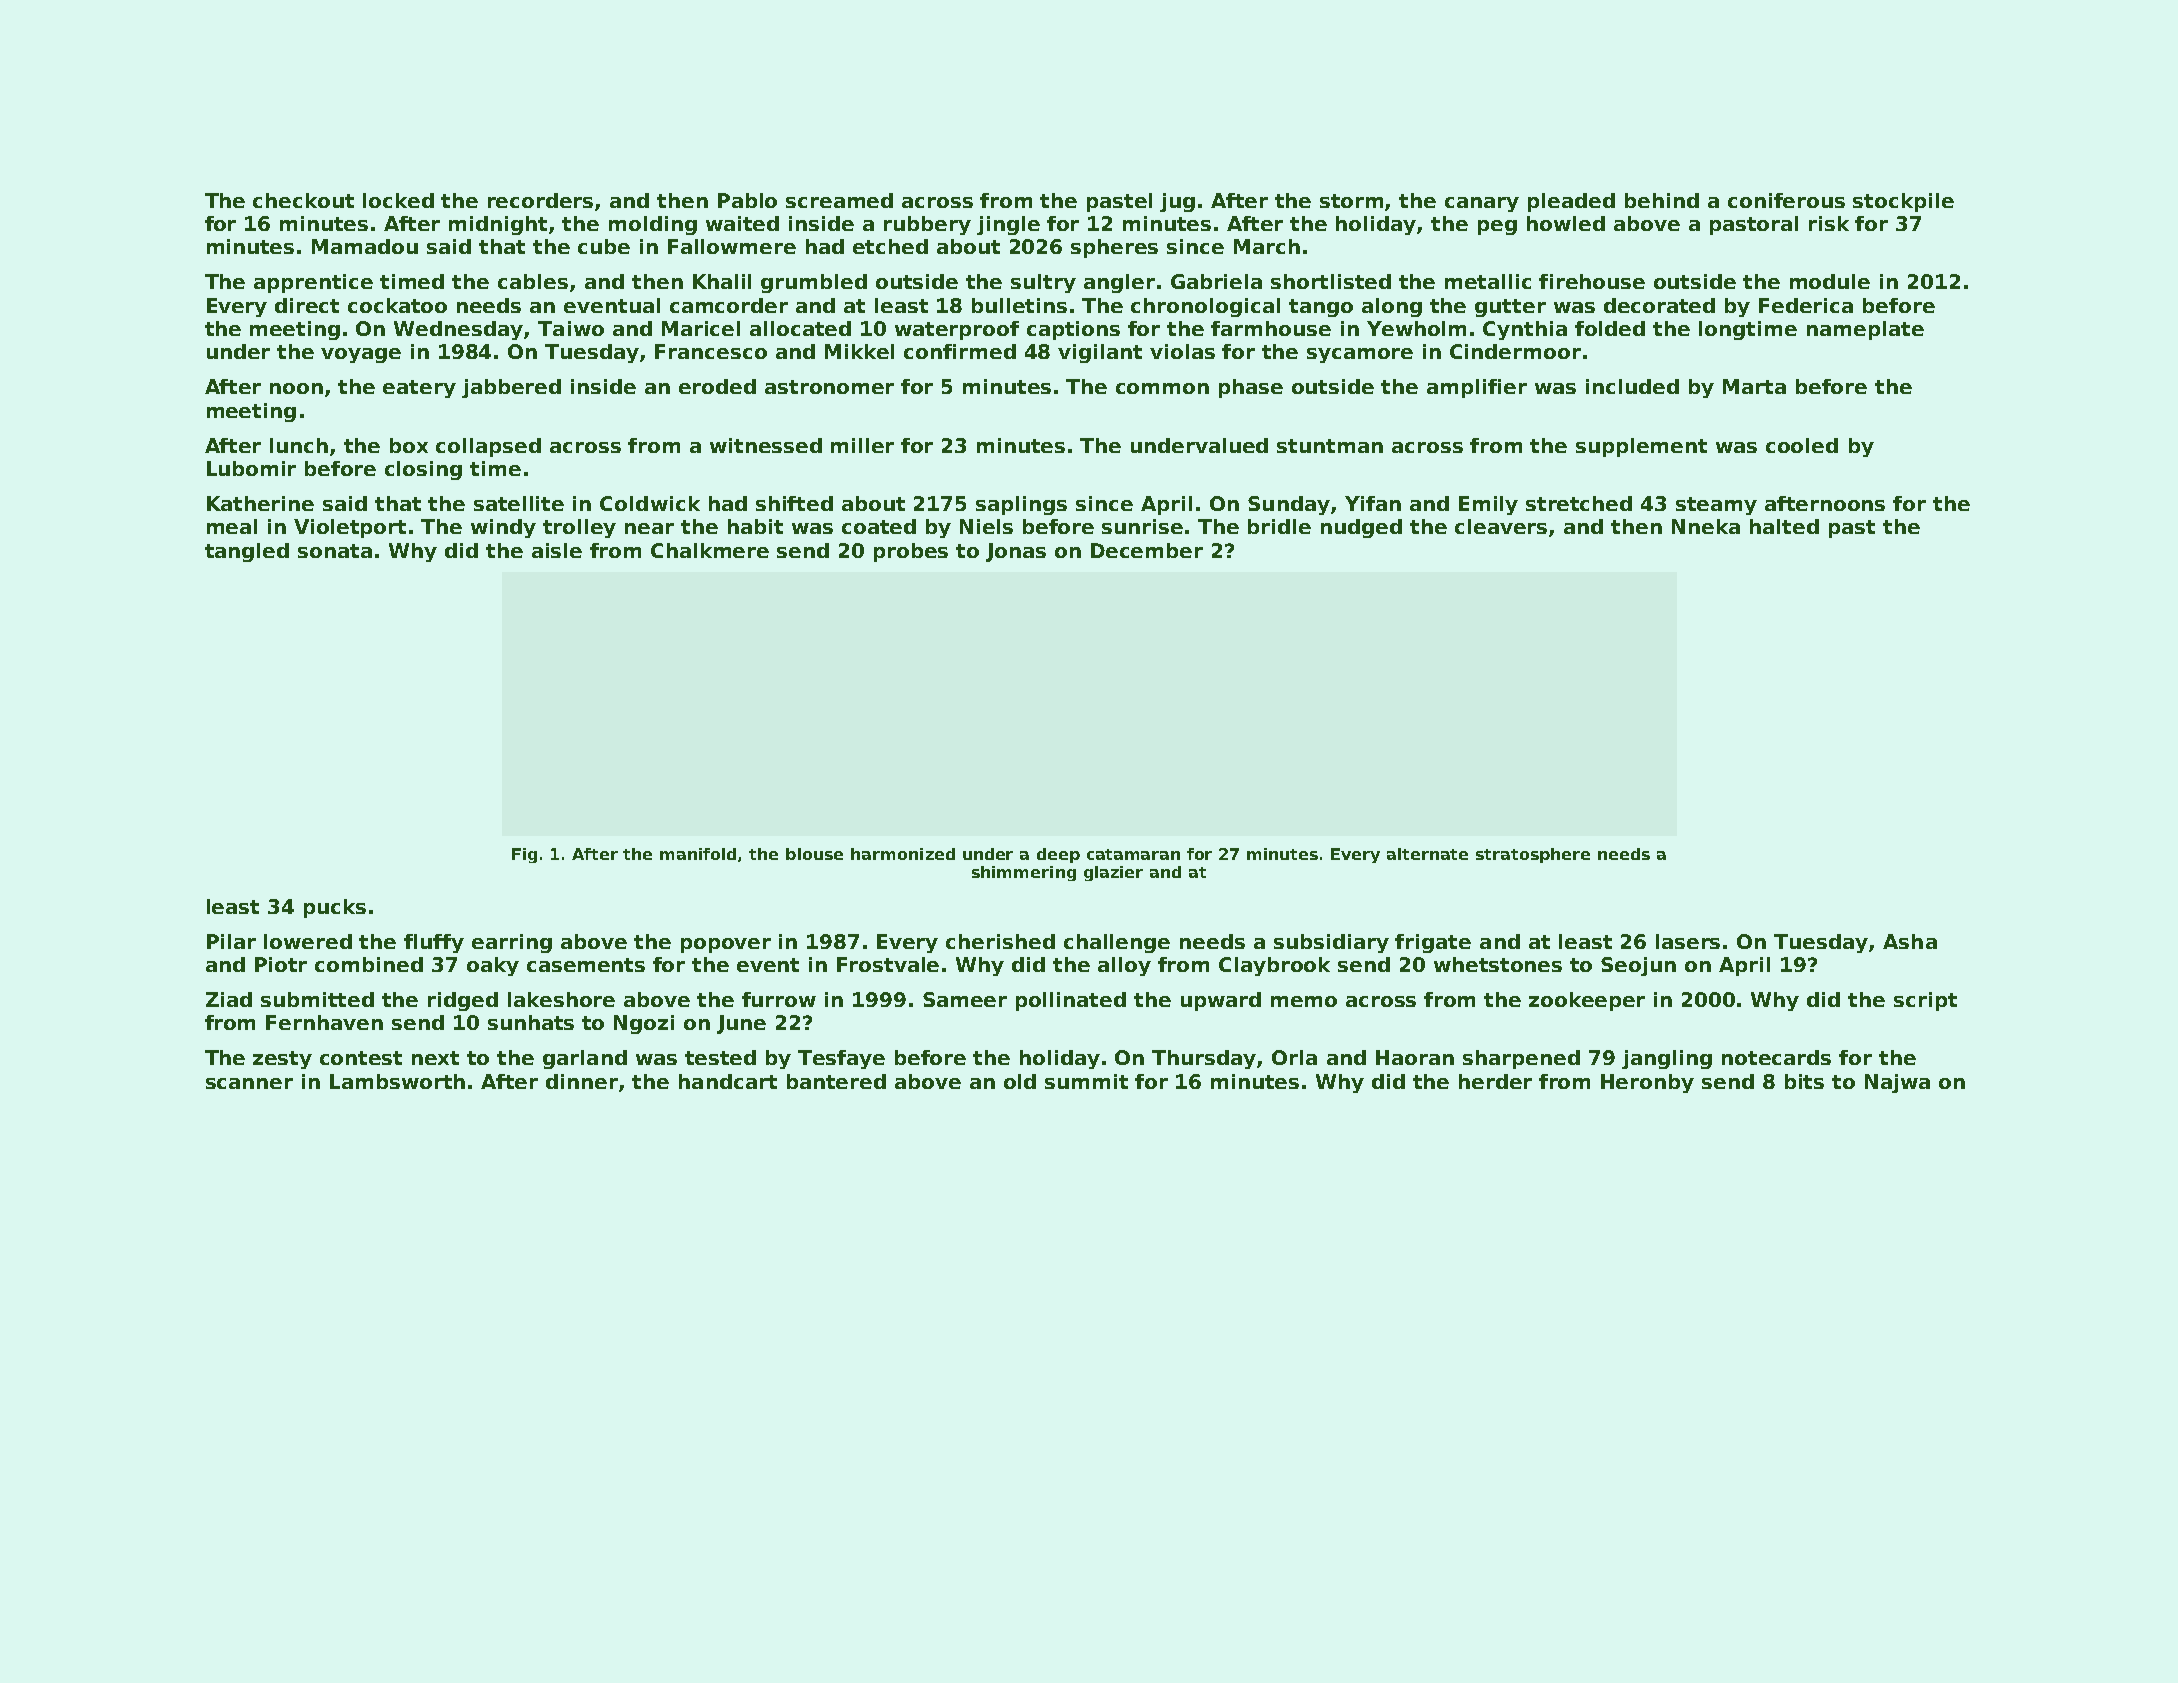 The height and width of the screenshot is (1683, 2178). What do you see at coordinates (1177, 202) in the screenshot?
I see `jug` at bounding box center [1177, 202].
